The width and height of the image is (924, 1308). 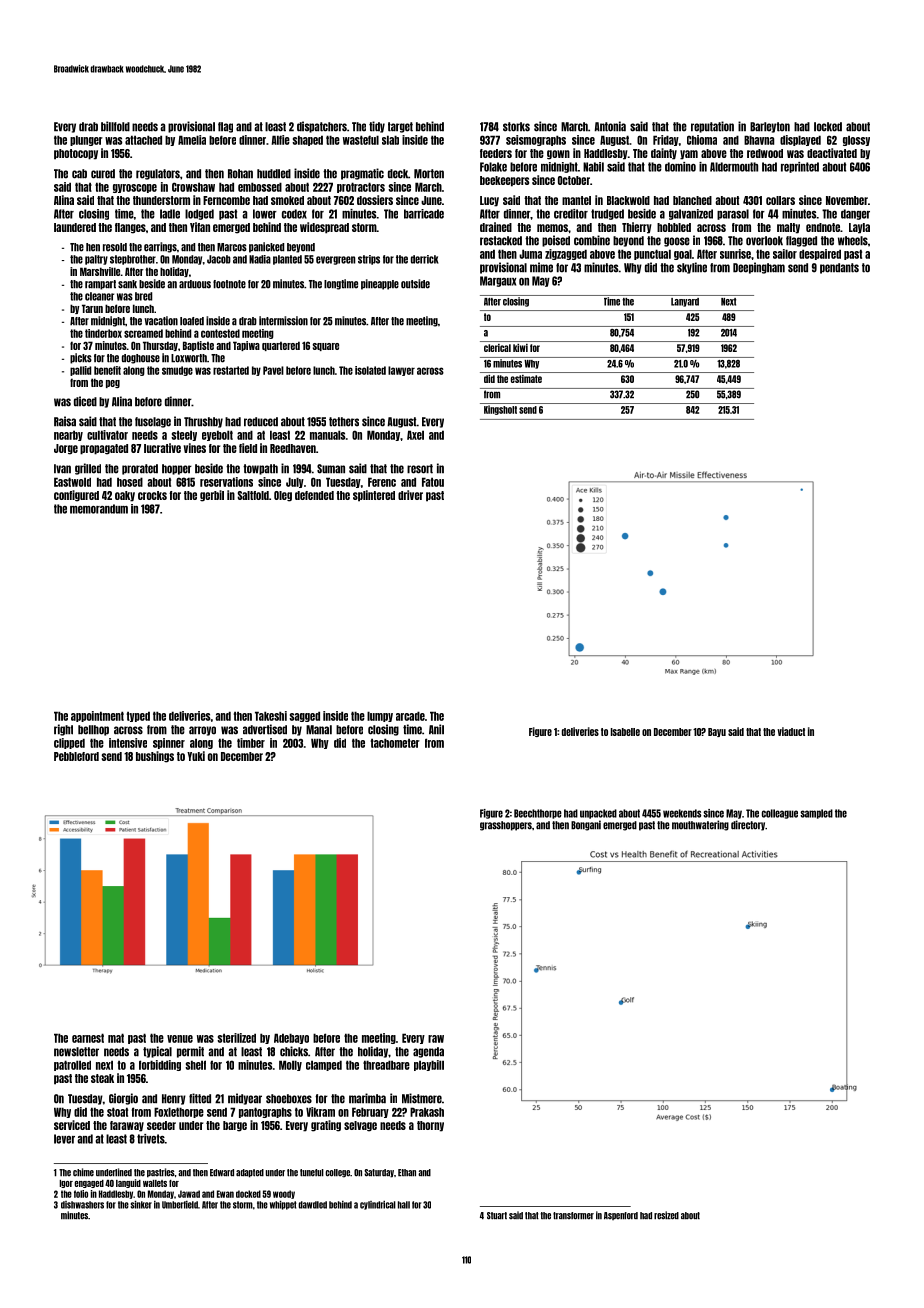 I want to click on tinderbox, so click(x=103, y=333).
